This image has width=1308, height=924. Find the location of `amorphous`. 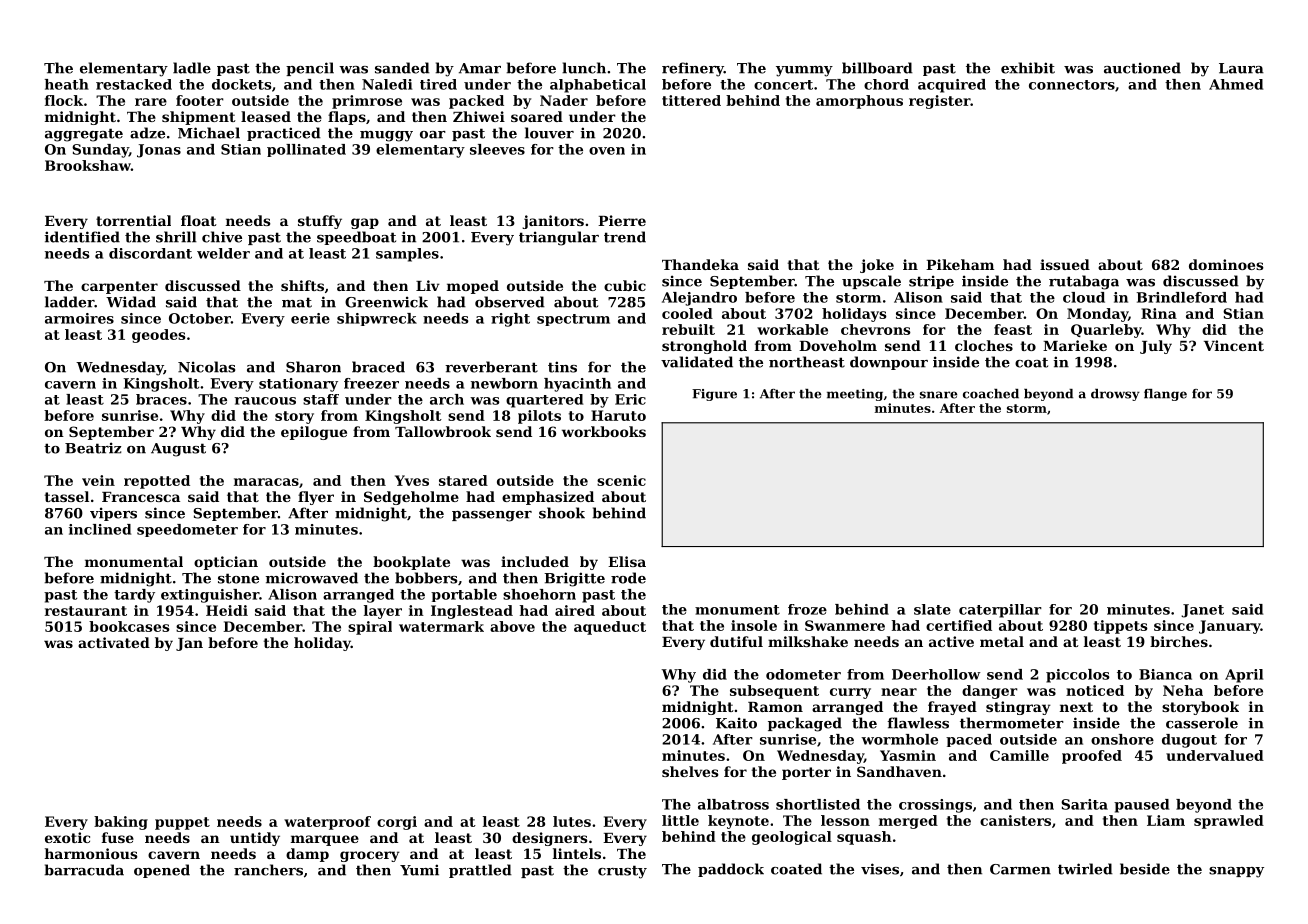

amorphous is located at coordinates (859, 102).
